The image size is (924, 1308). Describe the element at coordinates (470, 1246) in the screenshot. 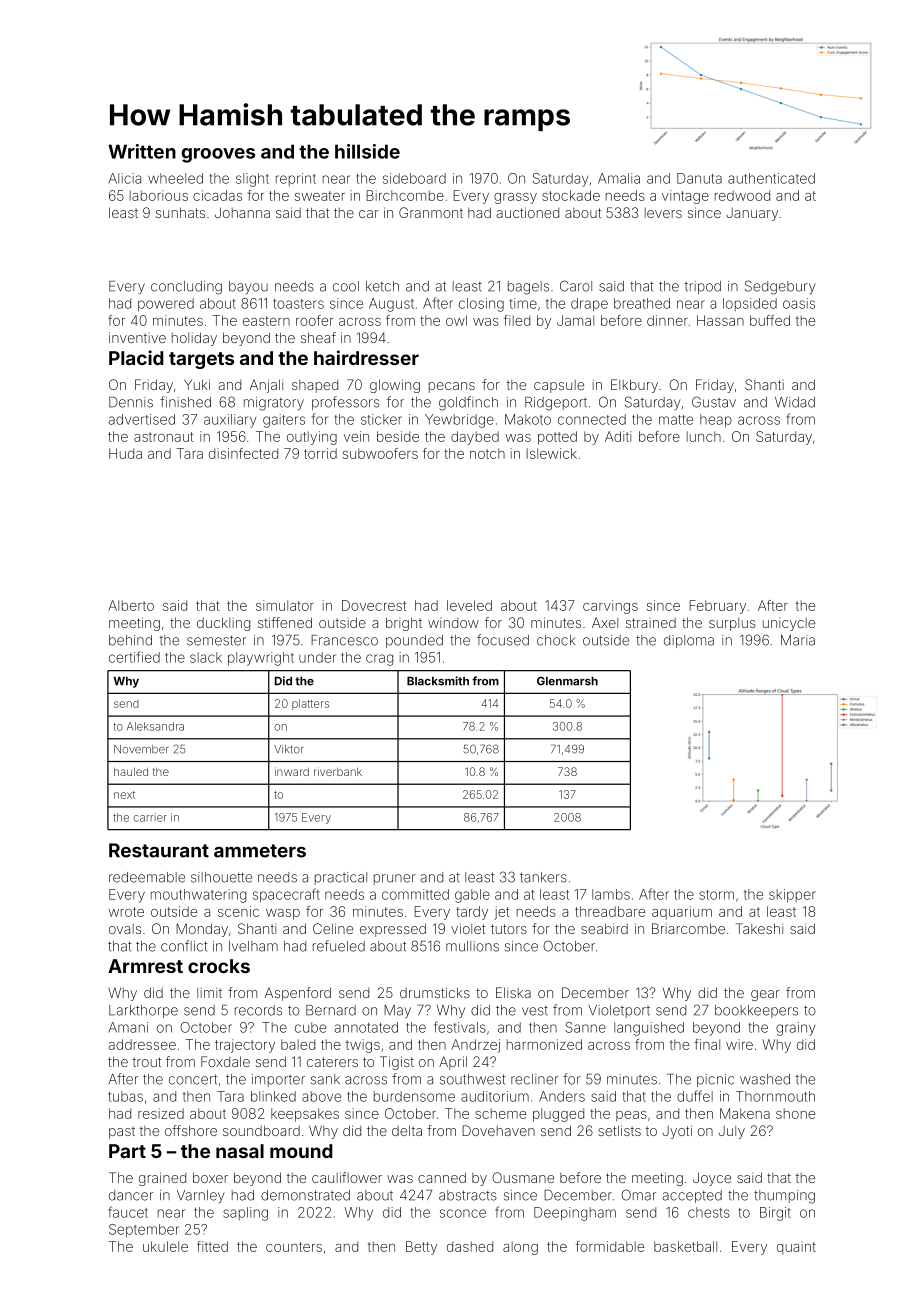

I see `dashed` at that location.
